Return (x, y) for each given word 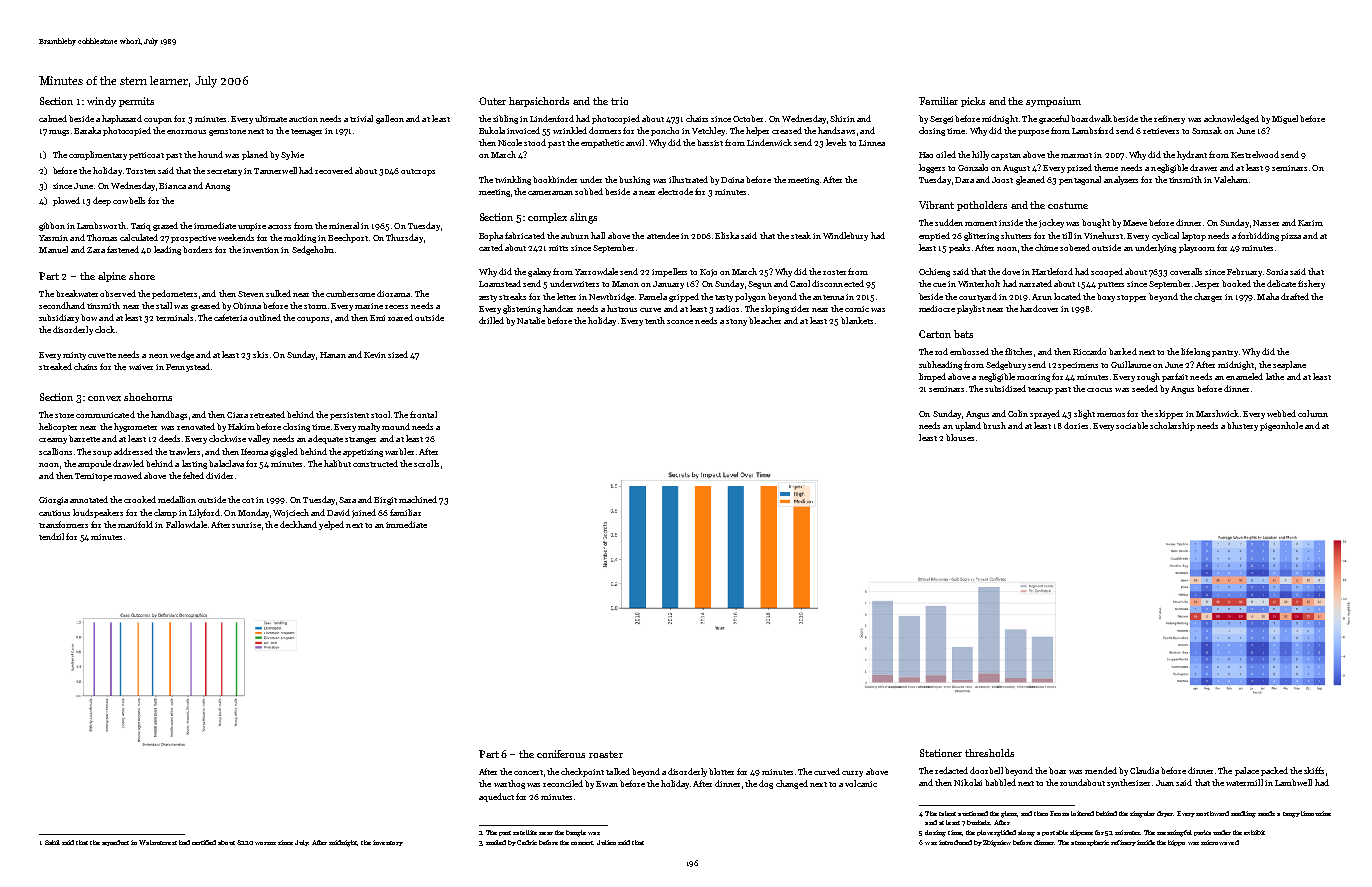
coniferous (561, 754)
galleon (390, 119)
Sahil (52, 842)
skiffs (1314, 770)
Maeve (1135, 223)
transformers (63, 524)
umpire (252, 227)
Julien (606, 842)
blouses (960, 437)
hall (598, 235)
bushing (634, 180)
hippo (1176, 843)
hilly (980, 155)
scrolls (426, 463)
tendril (51, 536)
